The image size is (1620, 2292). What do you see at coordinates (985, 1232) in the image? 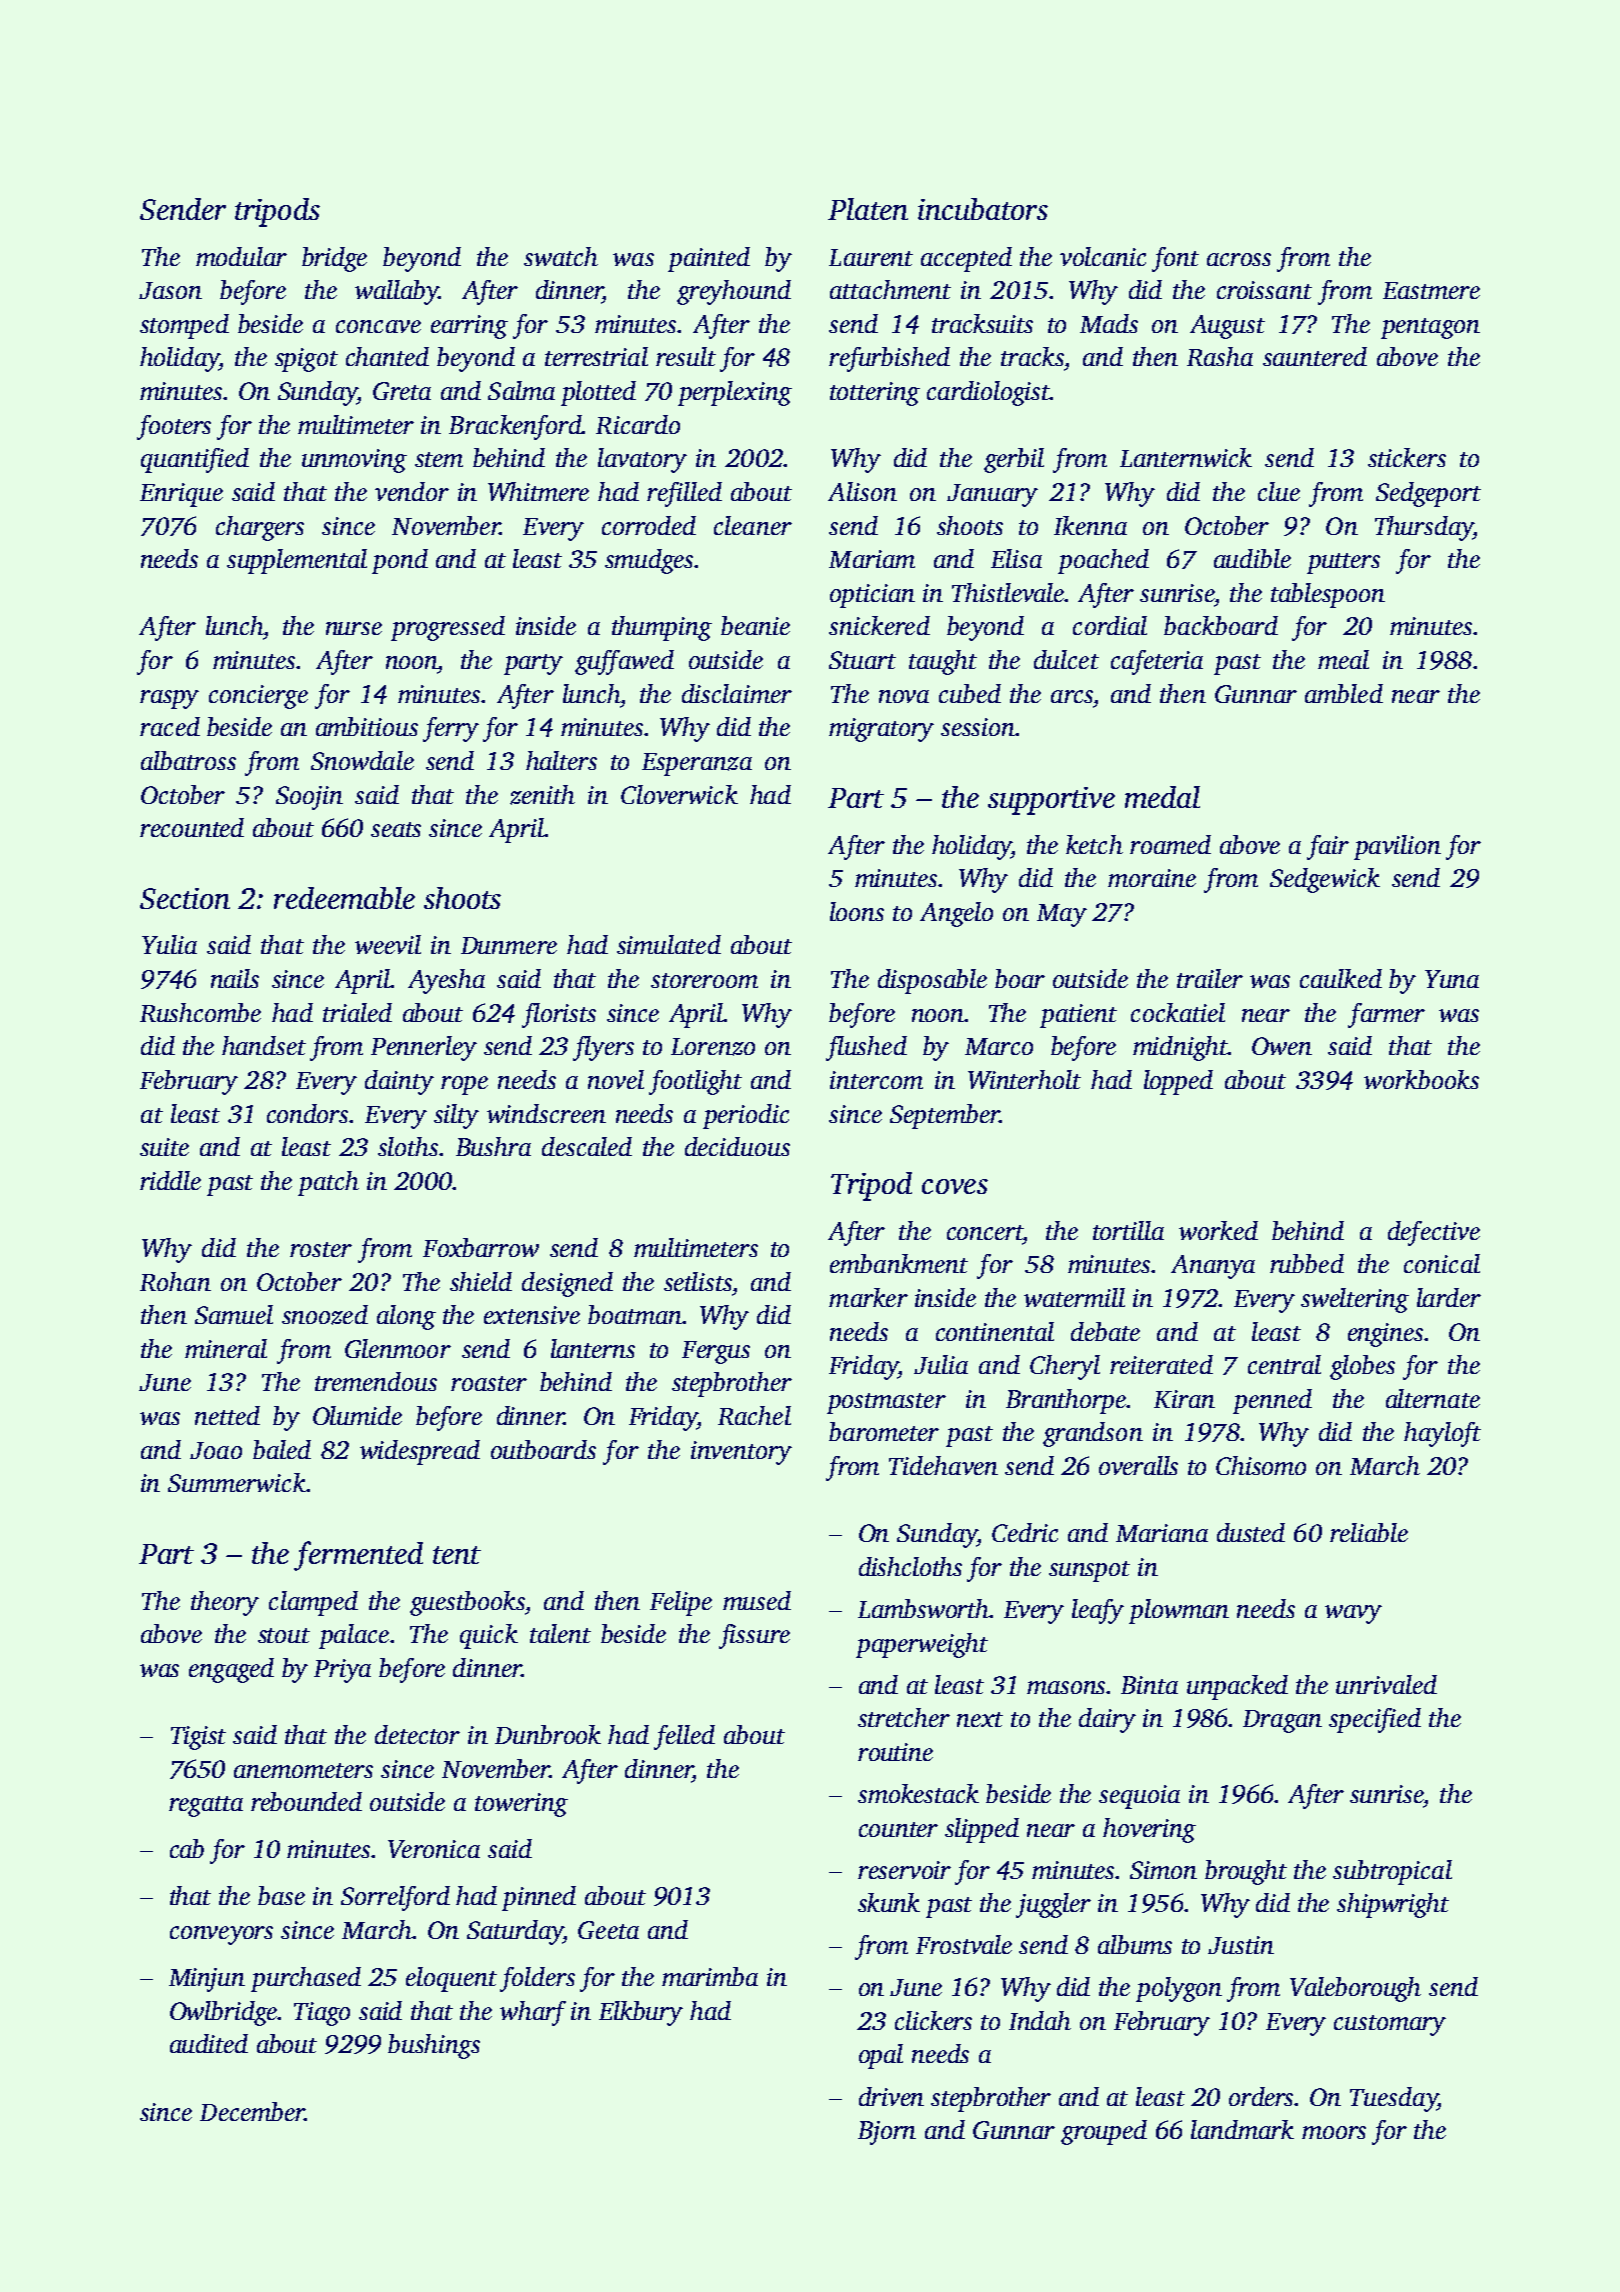
I see `concert` at bounding box center [985, 1232].
